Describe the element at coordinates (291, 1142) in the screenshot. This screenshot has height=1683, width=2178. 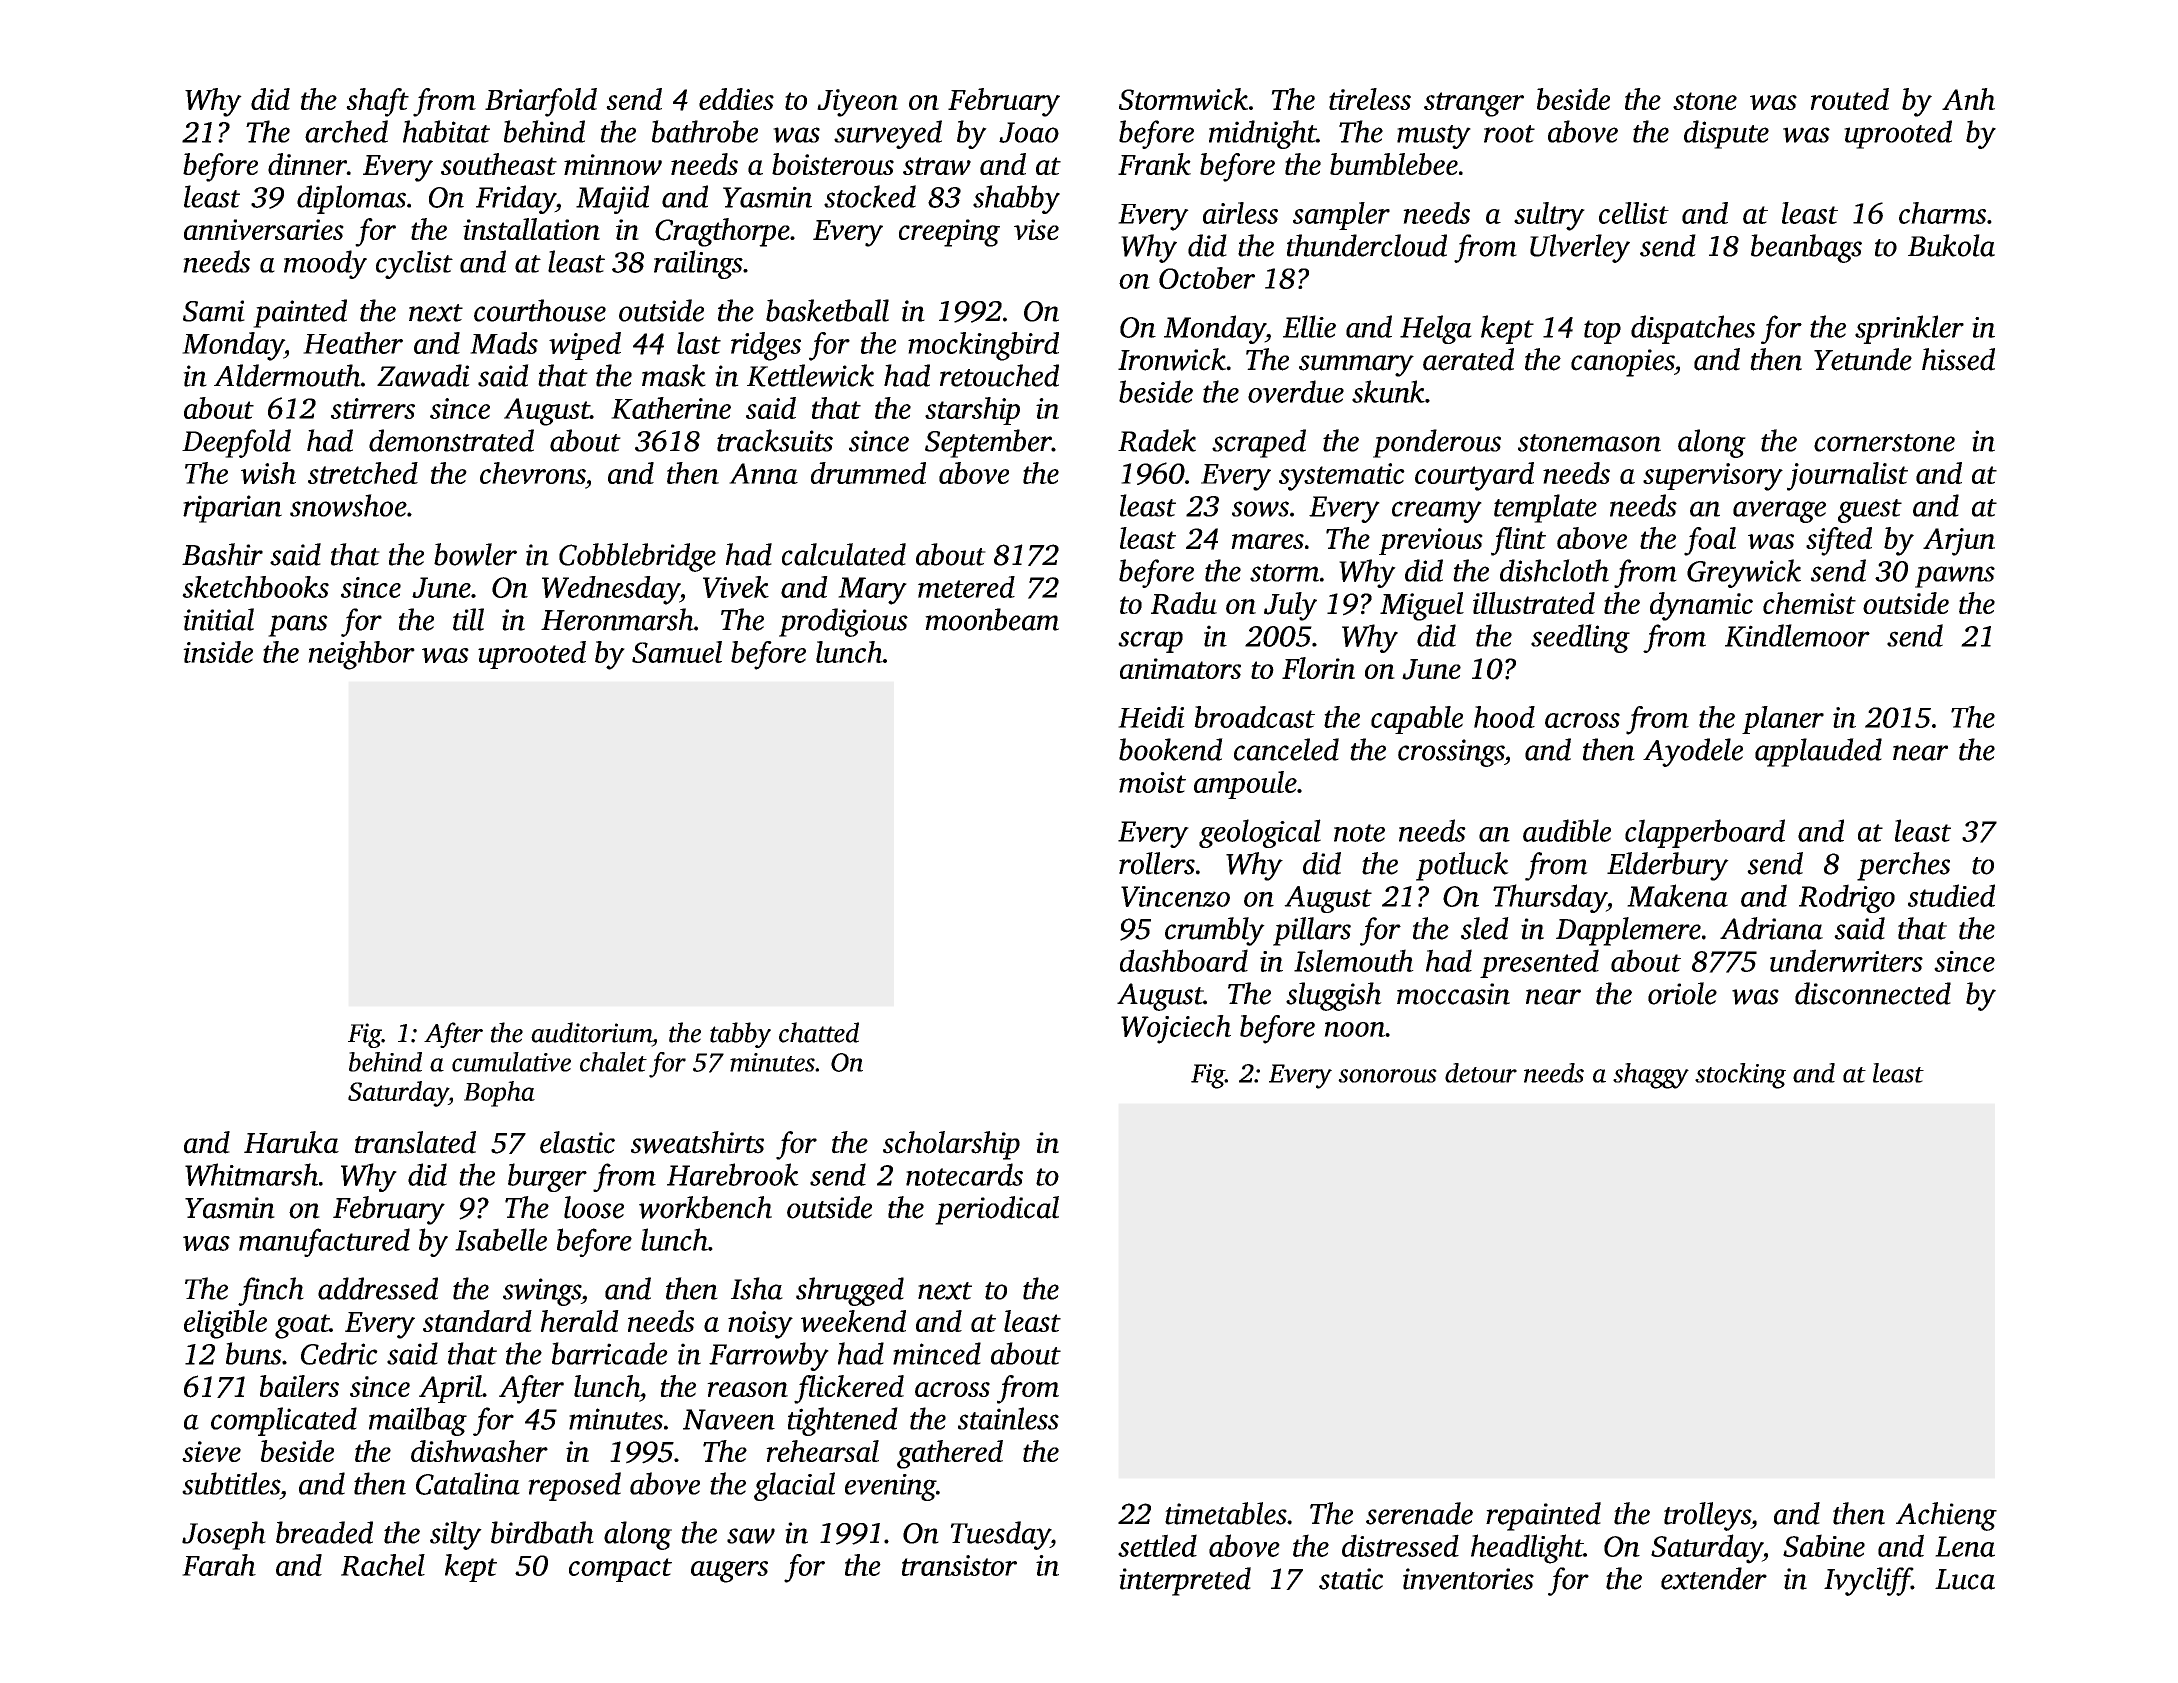
I see `Haruka` at that location.
